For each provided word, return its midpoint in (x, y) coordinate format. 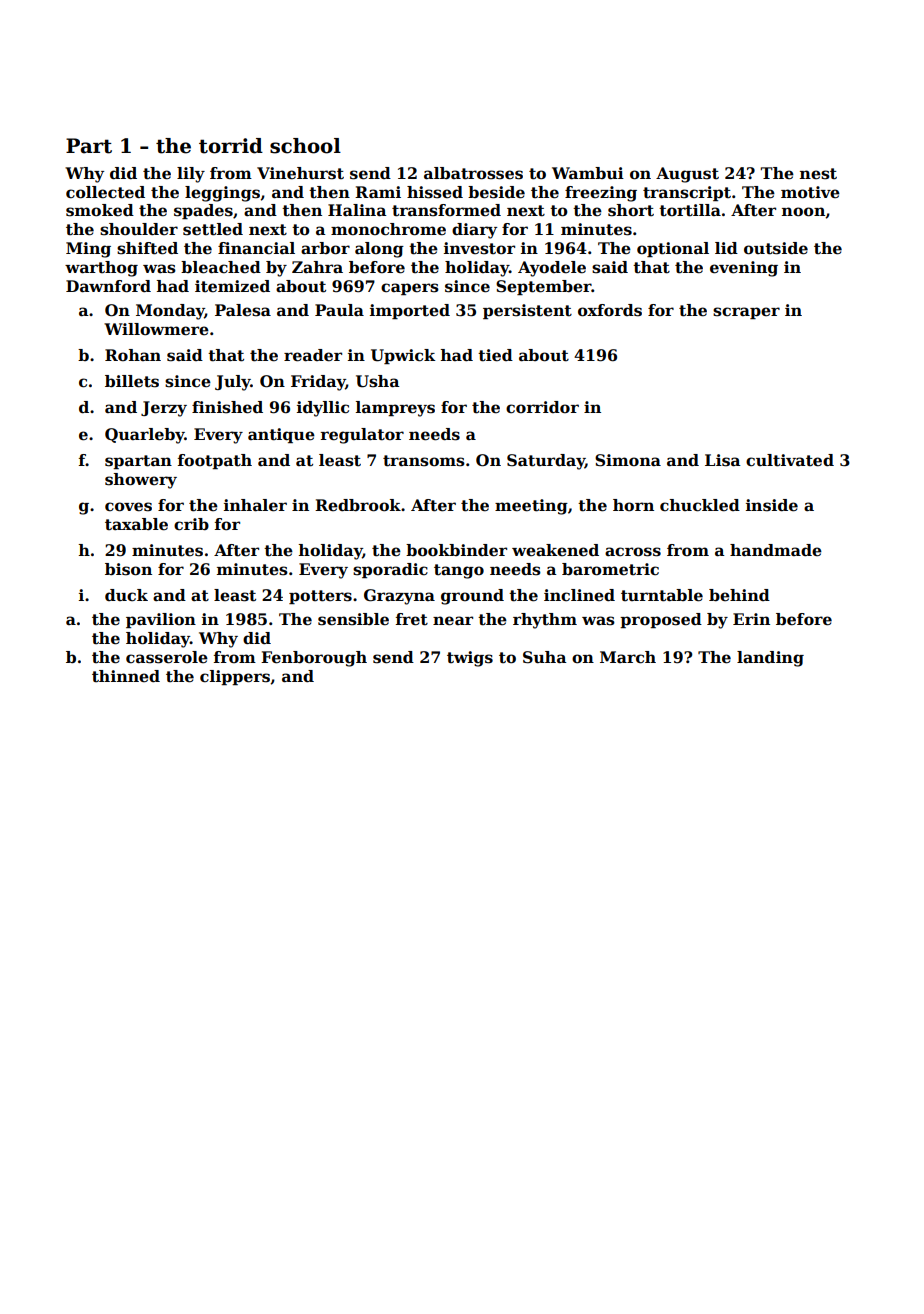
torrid (231, 146)
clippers (235, 677)
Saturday (546, 462)
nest (818, 174)
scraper (746, 313)
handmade (776, 550)
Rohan (133, 355)
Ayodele (552, 269)
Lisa (723, 460)
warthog (101, 269)
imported (410, 311)
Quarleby (144, 436)
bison (128, 569)
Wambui (588, 173)
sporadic (390, 570)
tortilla (690, 210)
